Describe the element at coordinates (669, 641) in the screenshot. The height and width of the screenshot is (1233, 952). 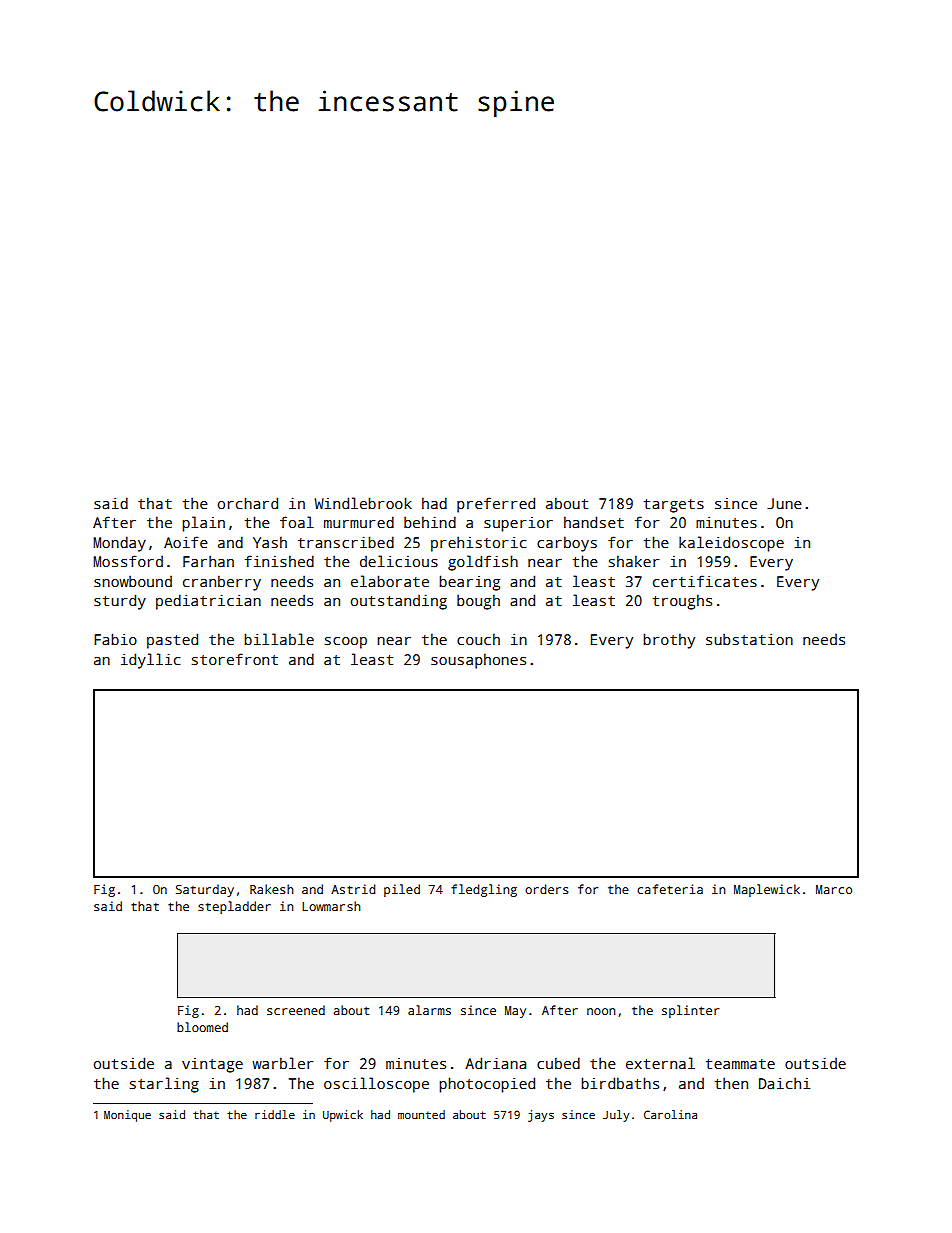
I see `brothy` at that location.
